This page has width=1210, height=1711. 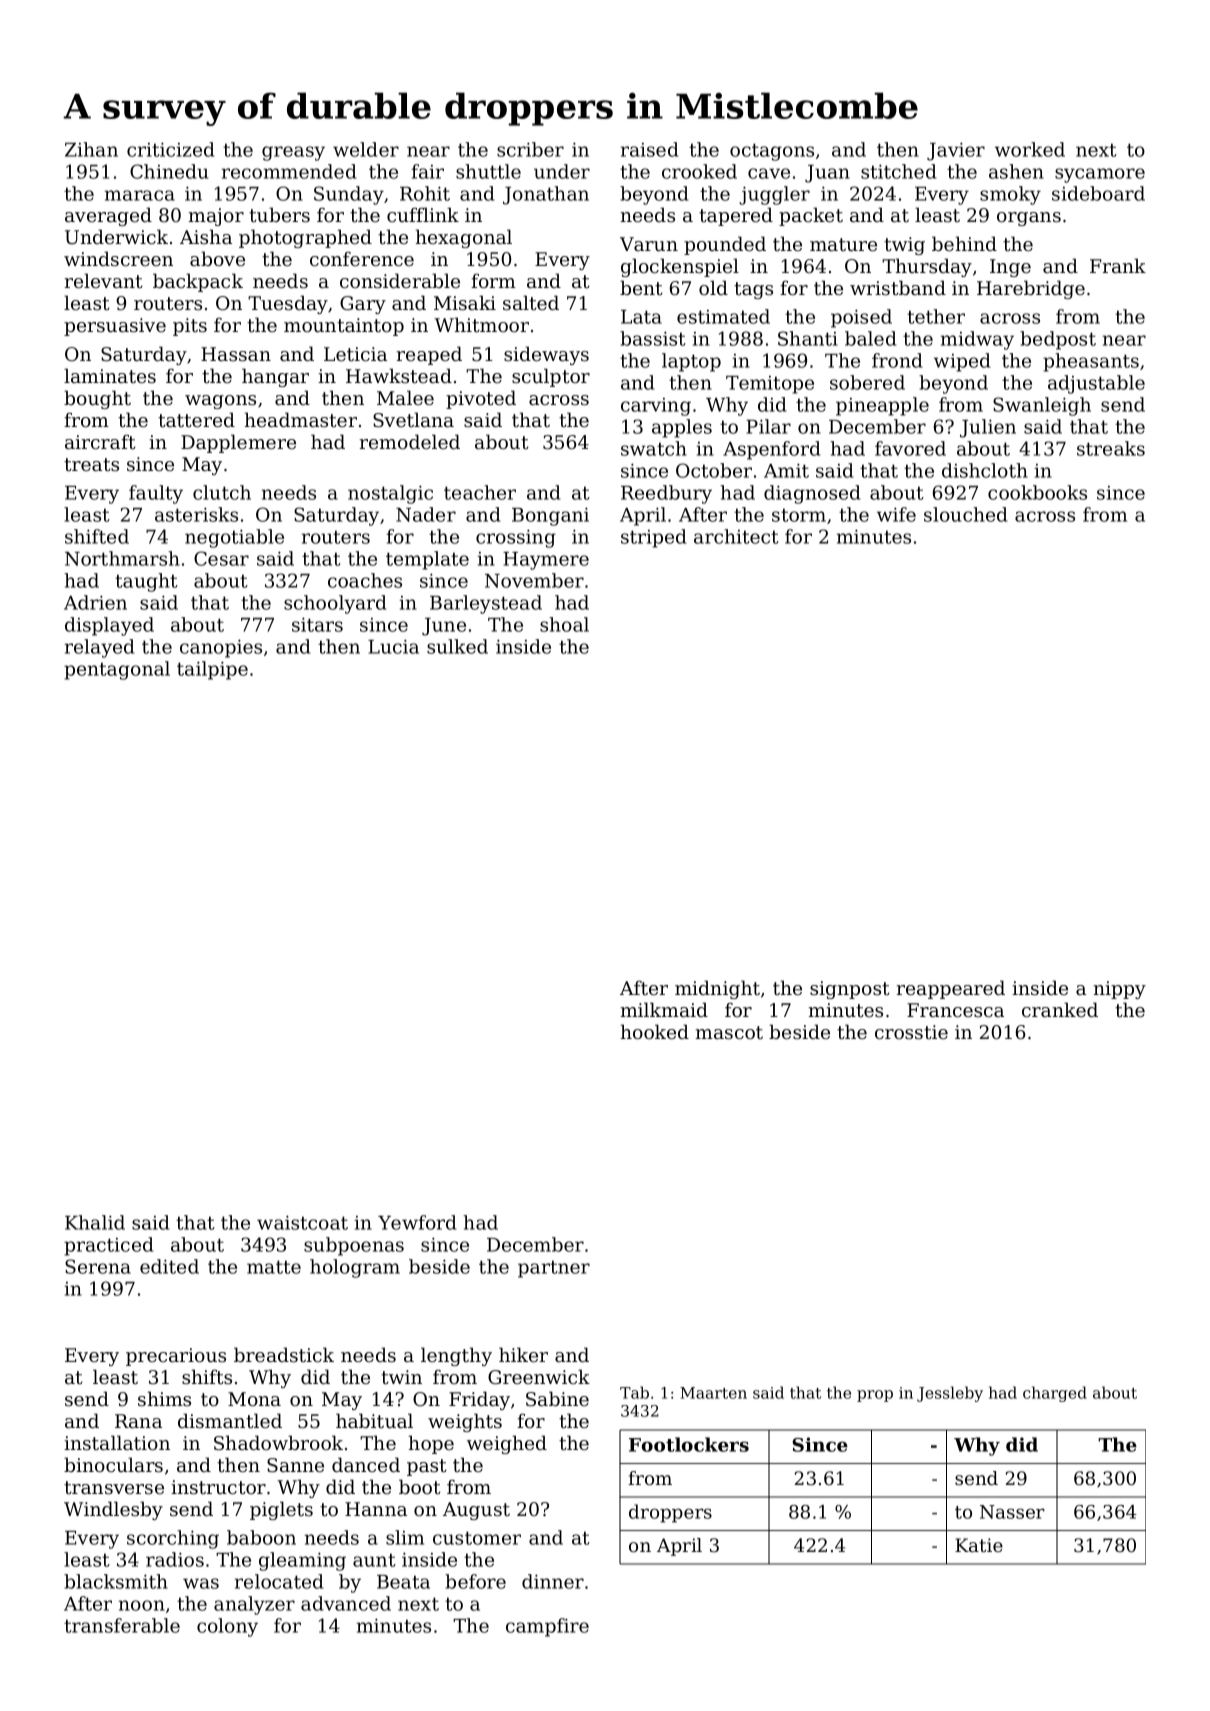 I want to click on Footlockers, so click(x=689, y=1444).
